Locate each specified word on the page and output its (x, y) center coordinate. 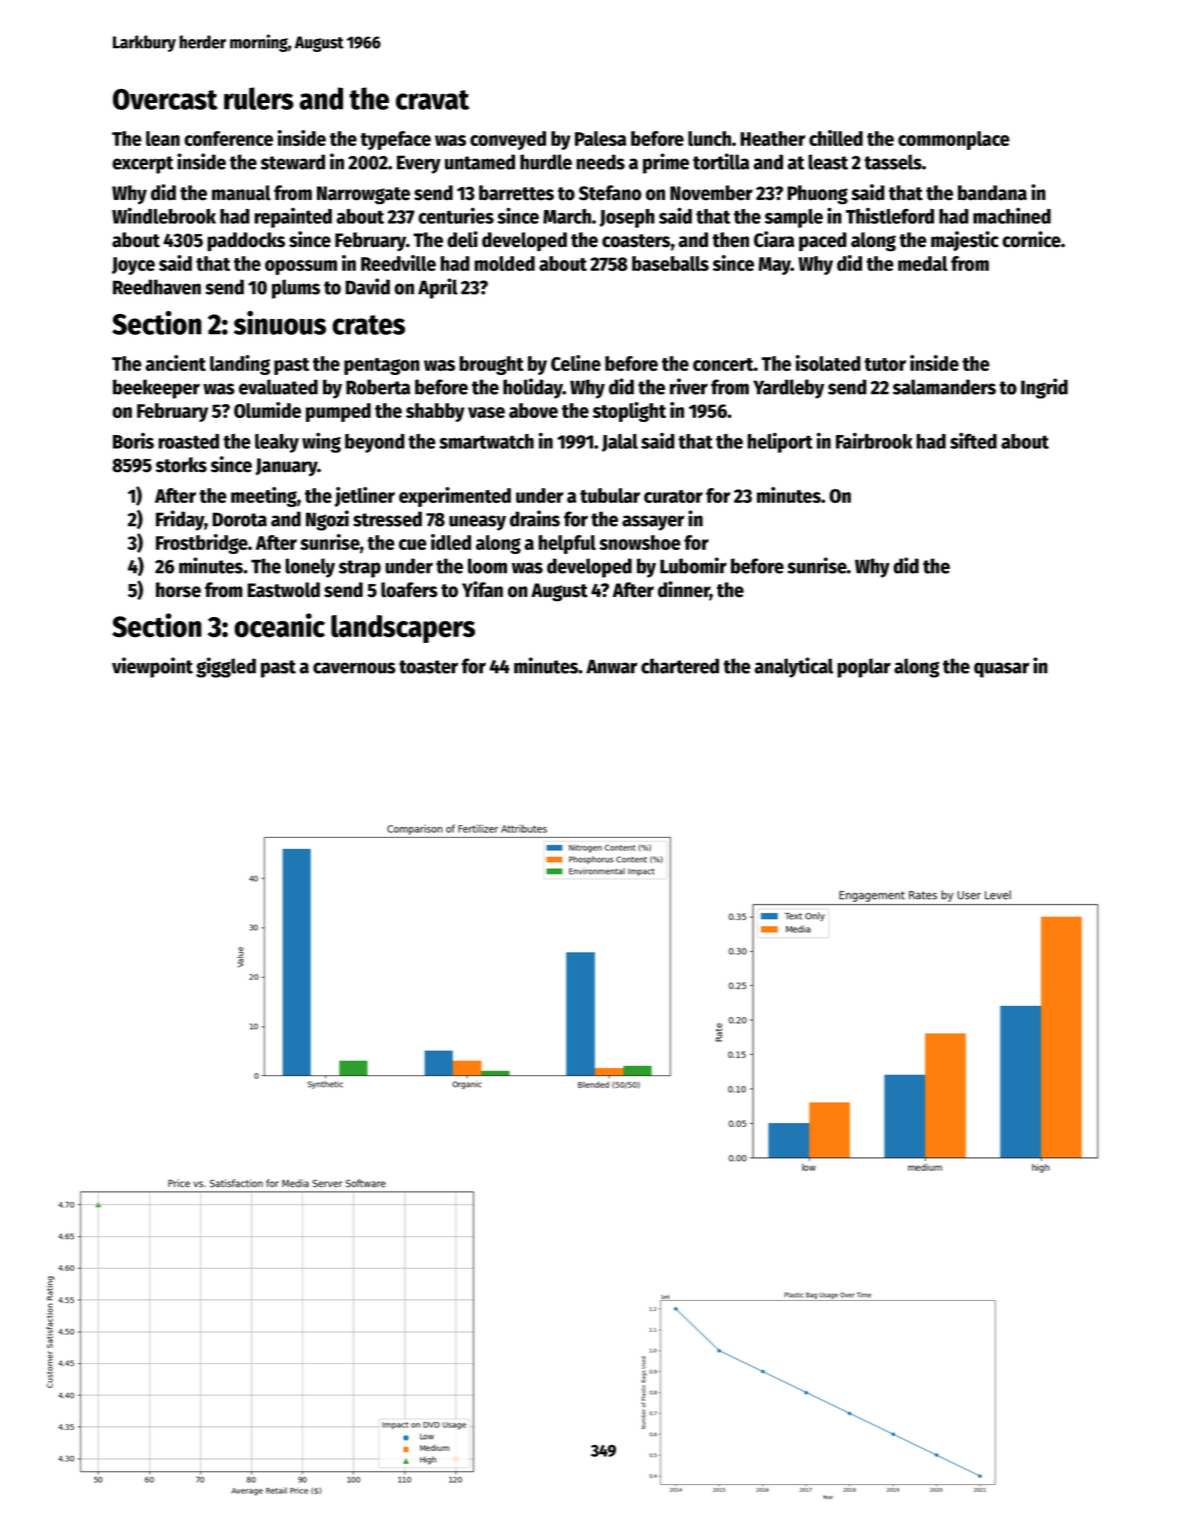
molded (504, 263)
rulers (259, 98)
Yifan (482, 589)
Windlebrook (164, 215)
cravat (432, 100)
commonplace (954, 140)
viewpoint (152, 667)
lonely (310, 568)
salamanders (944, 387)
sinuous (280, 323)
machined (1012, 215)
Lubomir (693, 565)
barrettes (516, 193)
